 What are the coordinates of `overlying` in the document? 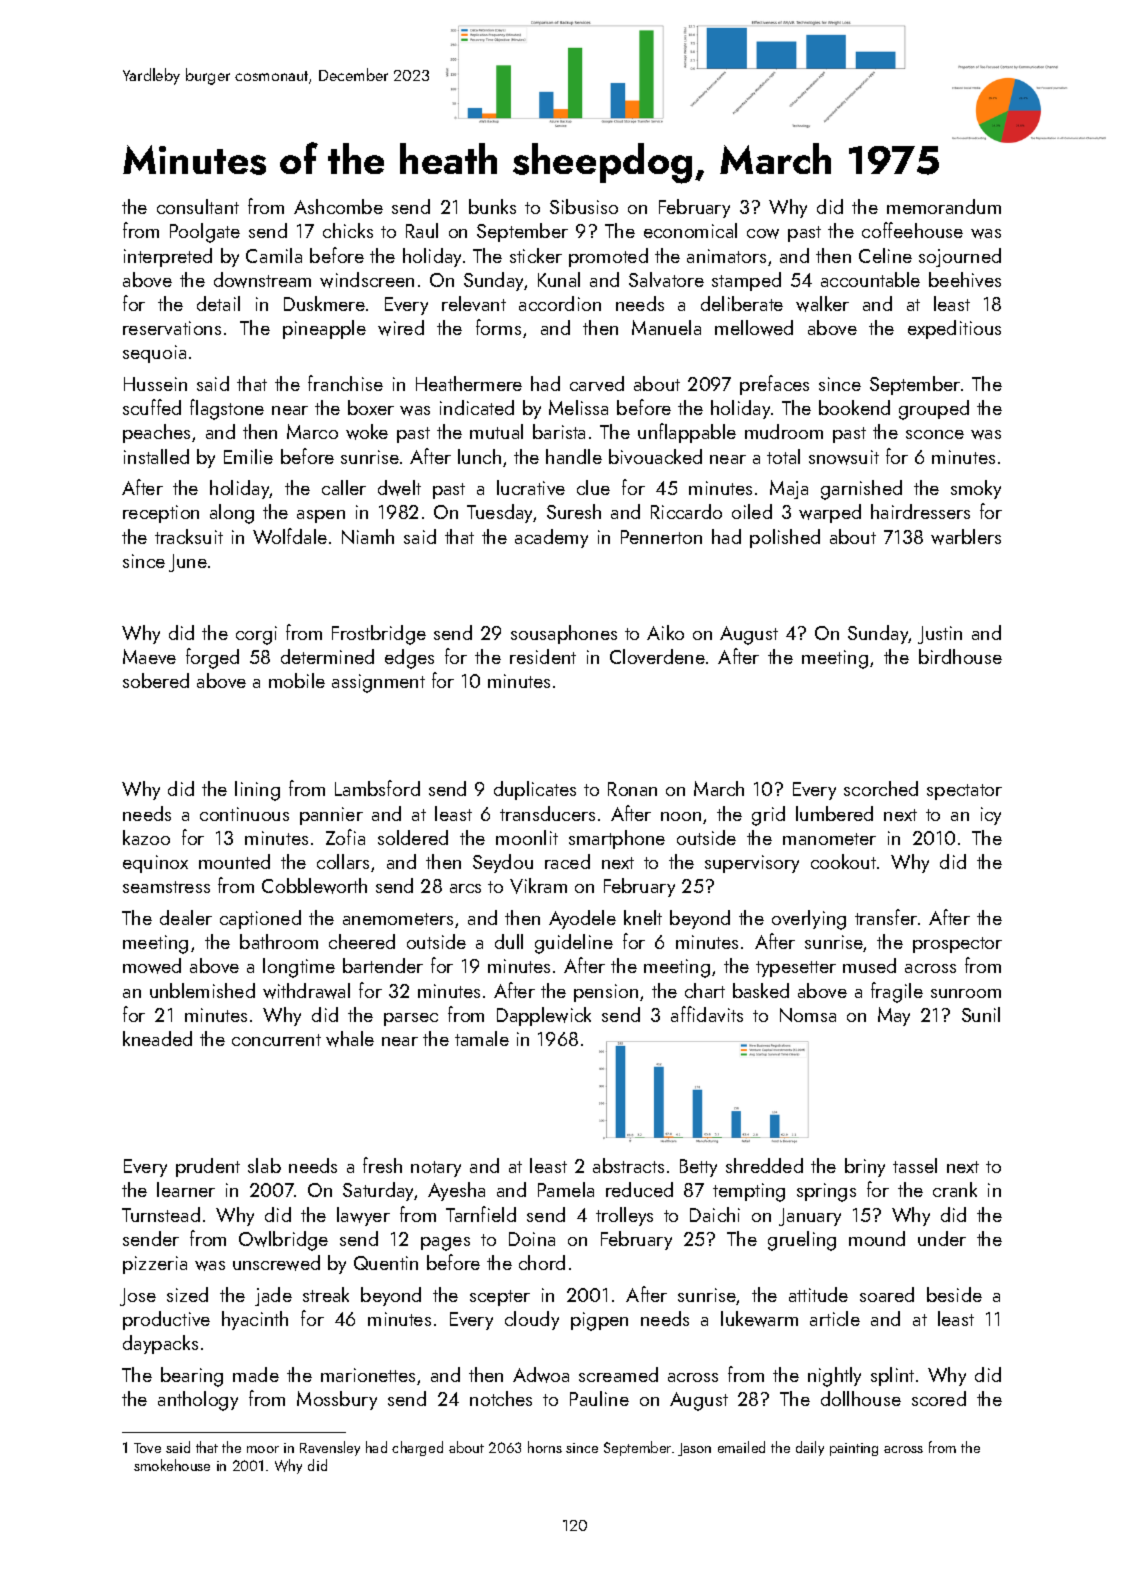 It's located at (809, 920).
